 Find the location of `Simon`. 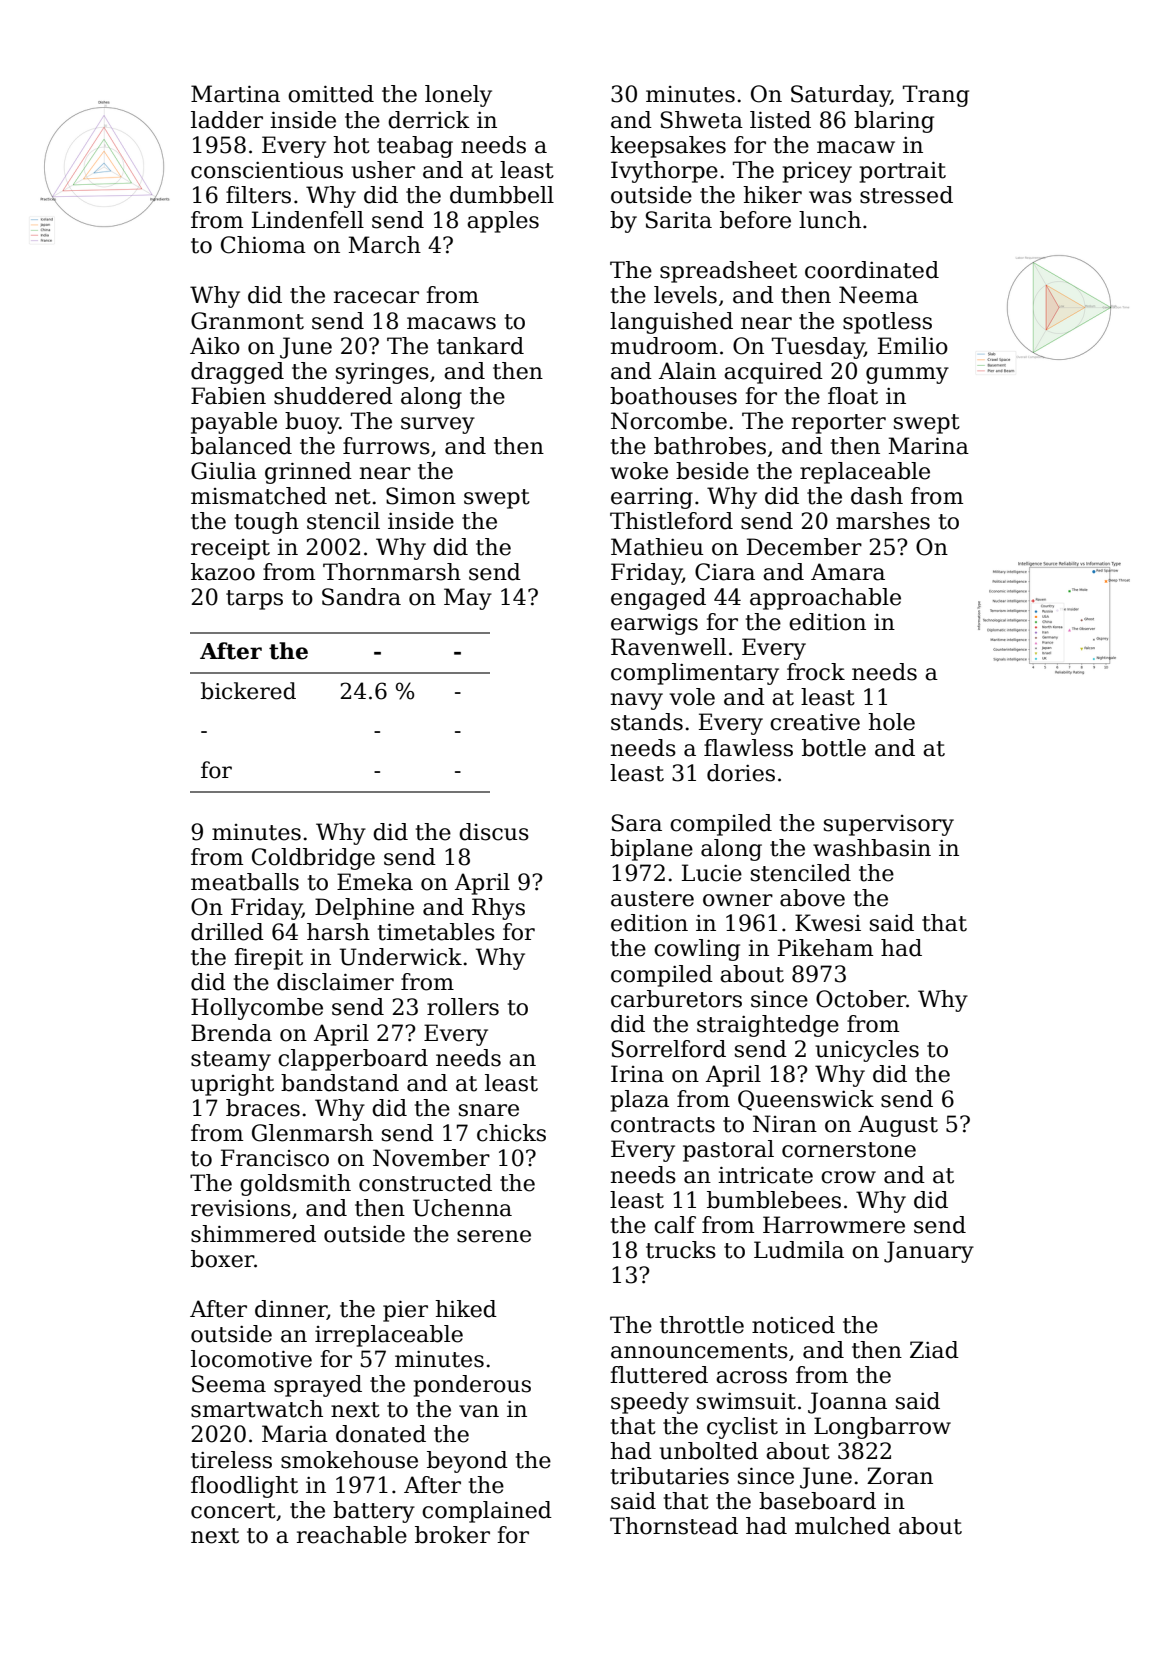

Simon is located at coordinates (421, 496).
